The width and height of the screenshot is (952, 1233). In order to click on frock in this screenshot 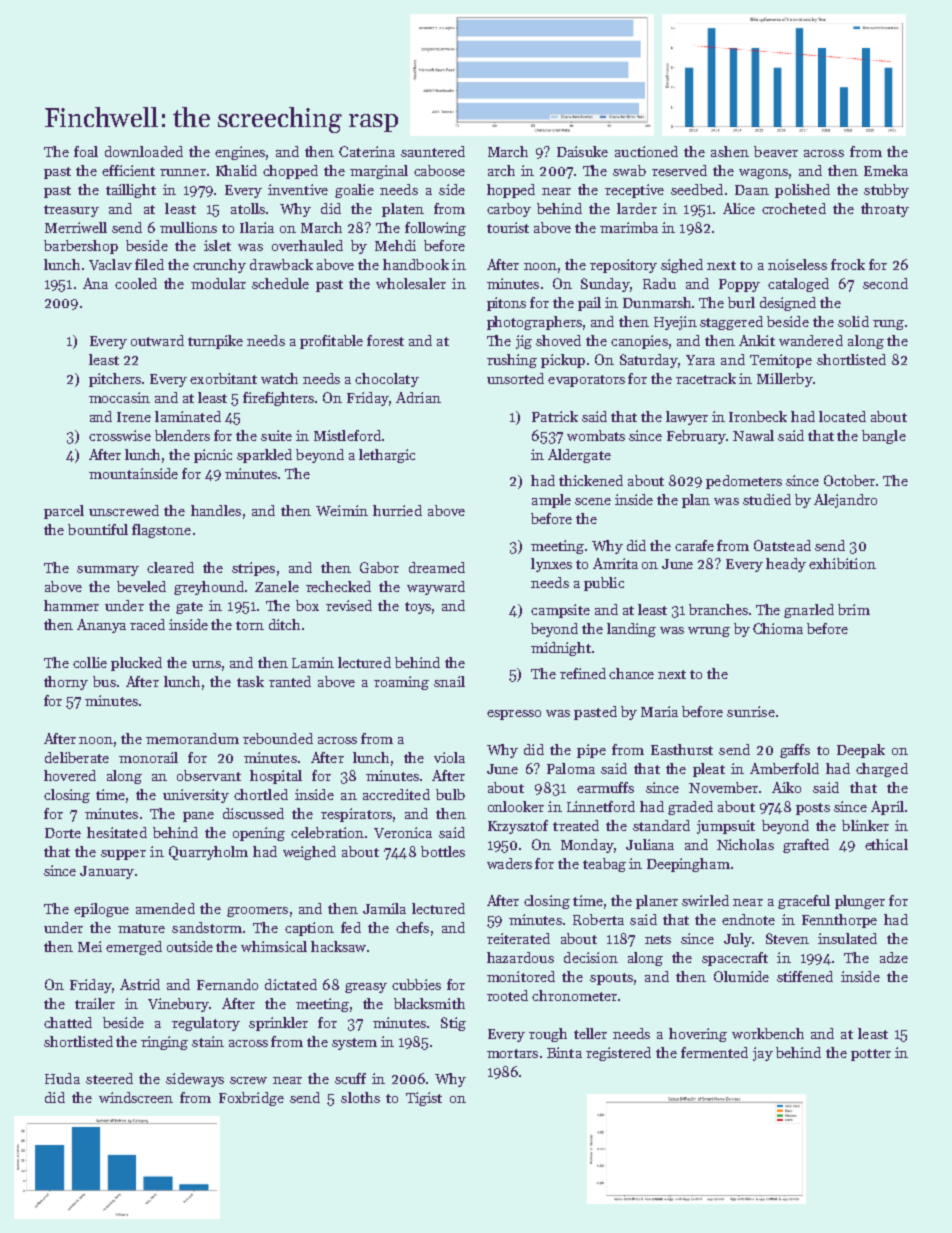, I will do `click(848, 264)`.
